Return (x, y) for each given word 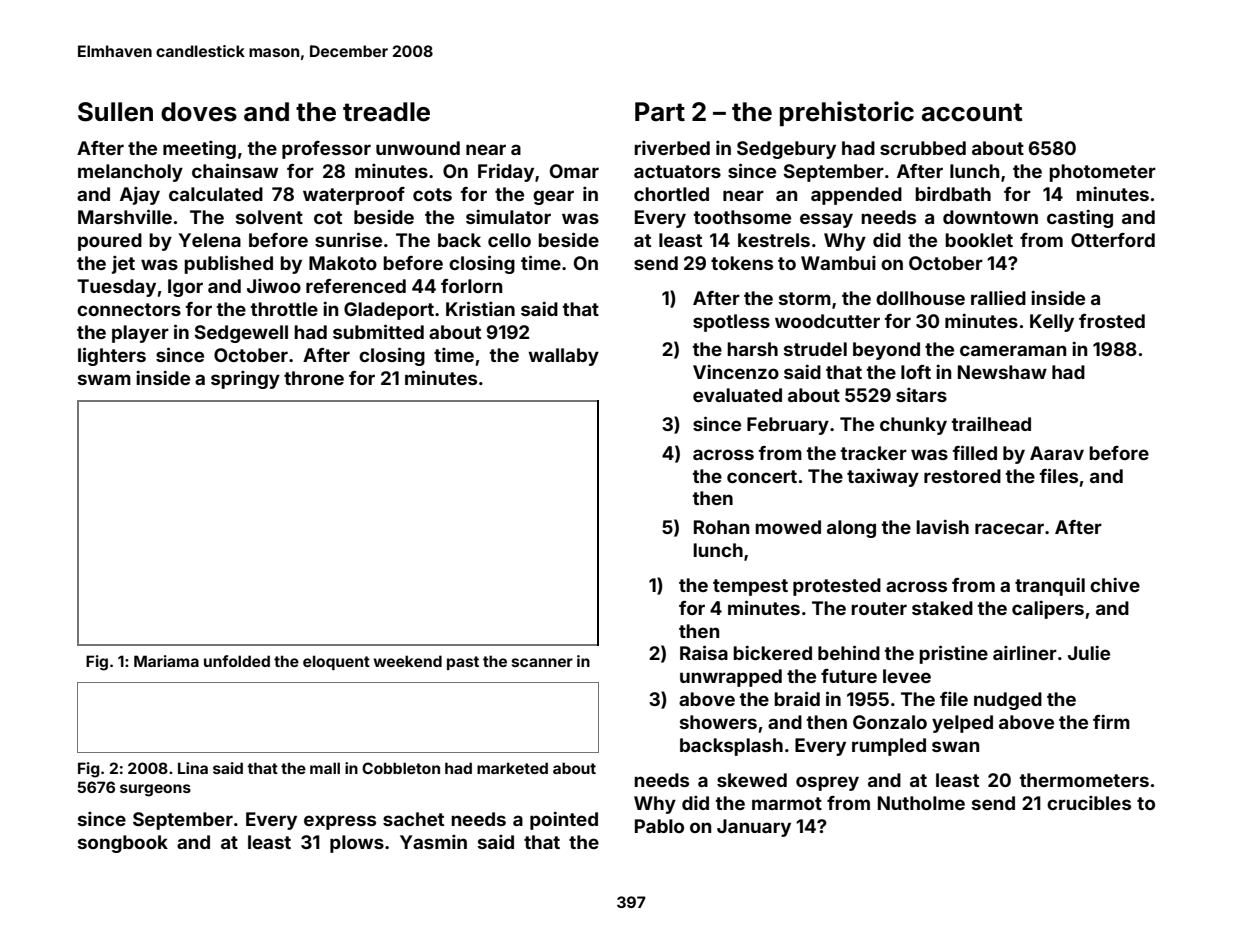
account (972, 112)
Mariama (166, 661)
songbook (123, 844)
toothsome (742, 217)
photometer (1102, 173)
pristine (953, 654)
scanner (542, 662)
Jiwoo (274, 286)
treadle (386, 112)
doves (199, 112)
